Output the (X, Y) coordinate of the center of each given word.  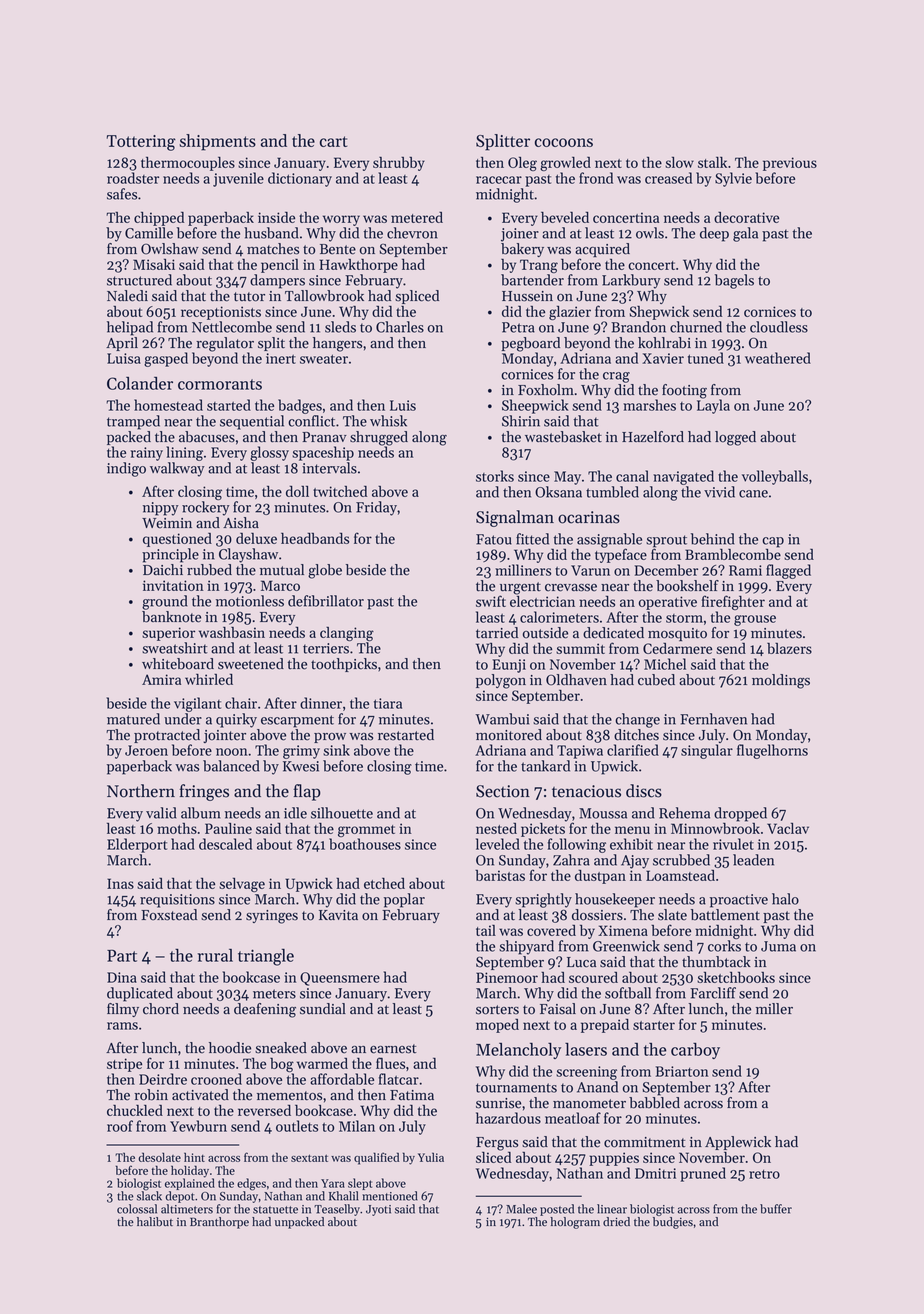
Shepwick (659, 313)
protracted (167, 736)
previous (790, 164)
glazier (570, 313)
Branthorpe (219, 1223)
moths (177, 828)
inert (281, 358)
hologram (575, 1223)
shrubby (399, 164)
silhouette (342, 813)
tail (486, 930)
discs (644, 791)
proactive (739, 901)
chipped (159, 219)
